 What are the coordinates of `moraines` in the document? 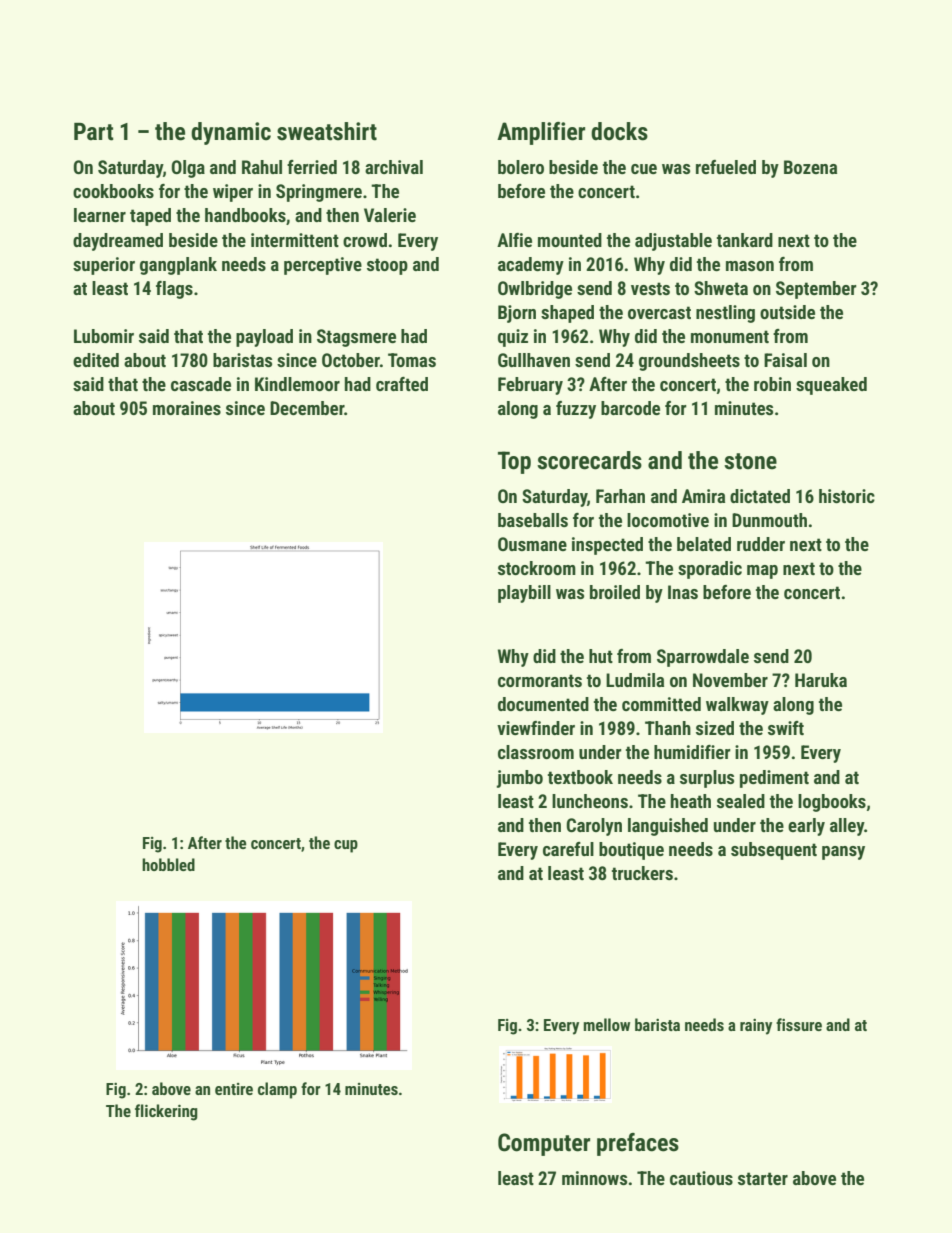 It's located at (187, 408).
